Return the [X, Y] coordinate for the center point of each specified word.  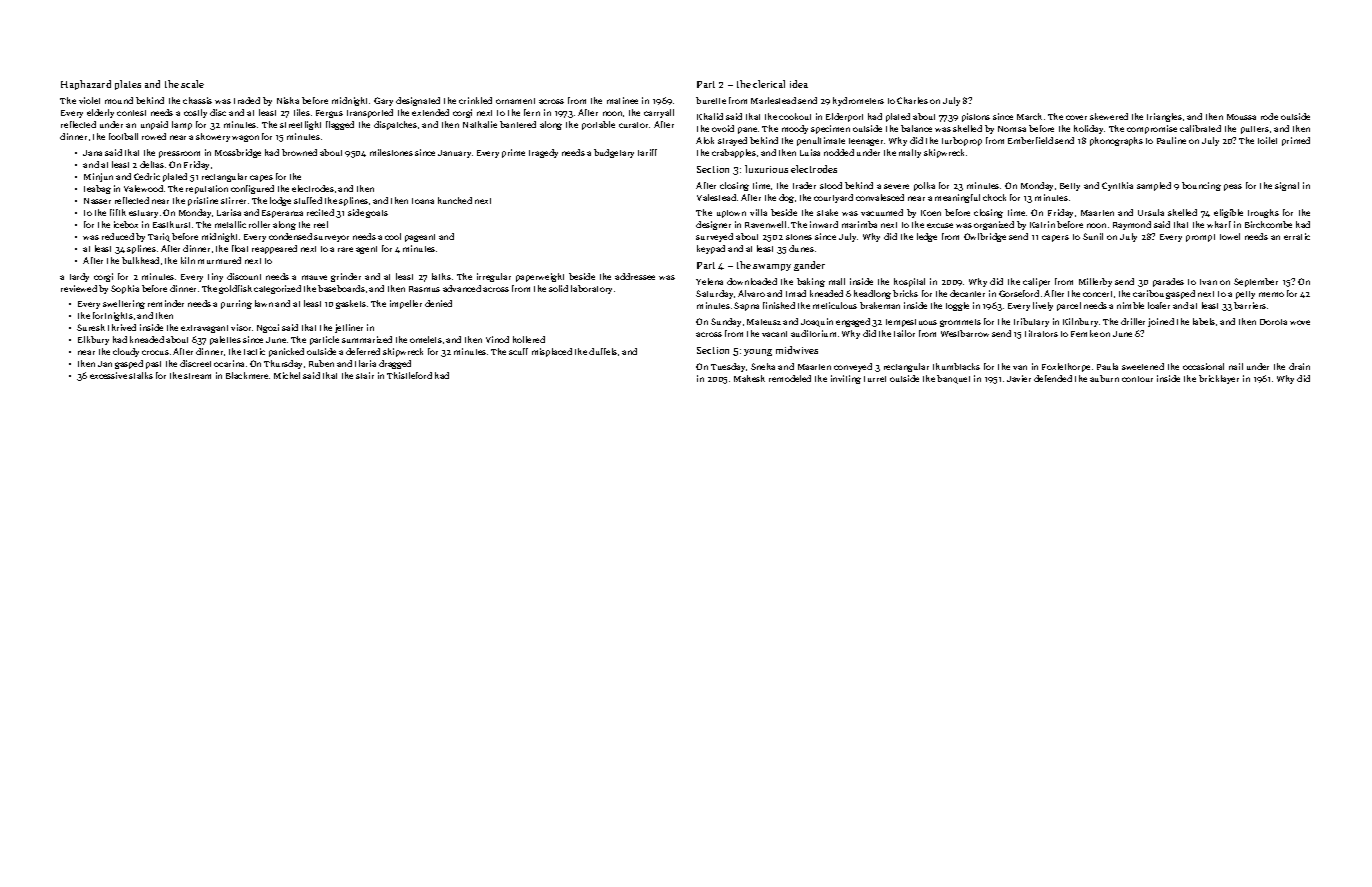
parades [1168, 282]
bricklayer [1219, 379]
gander [809, 266]
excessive [108, 375]
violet [89, 100]
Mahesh [749, 378]
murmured [219, 260]
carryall [659, 113]
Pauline [1171, 140]
